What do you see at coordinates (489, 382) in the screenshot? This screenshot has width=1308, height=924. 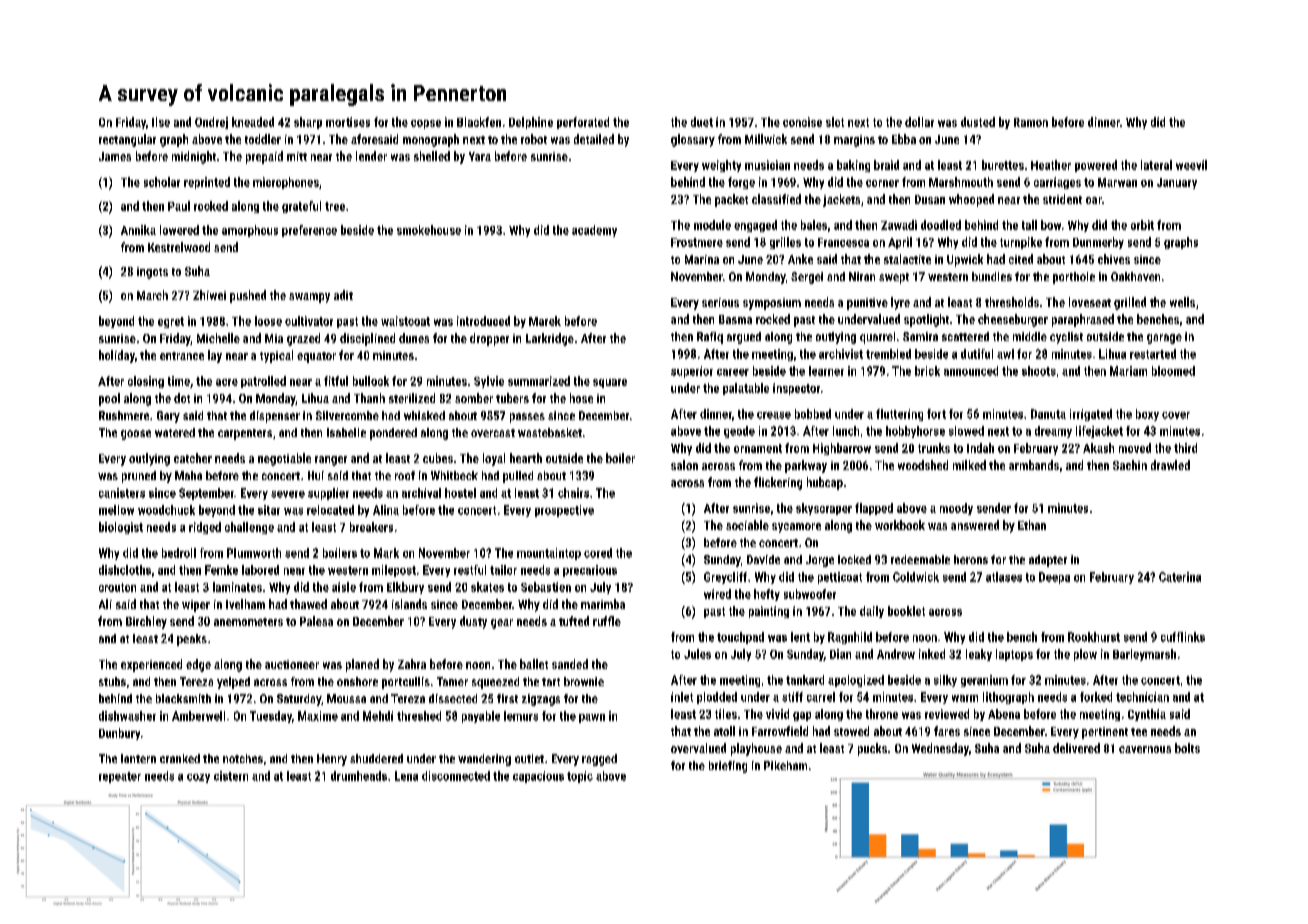 I see `Sylvie` at bounding box center [489, 382].
